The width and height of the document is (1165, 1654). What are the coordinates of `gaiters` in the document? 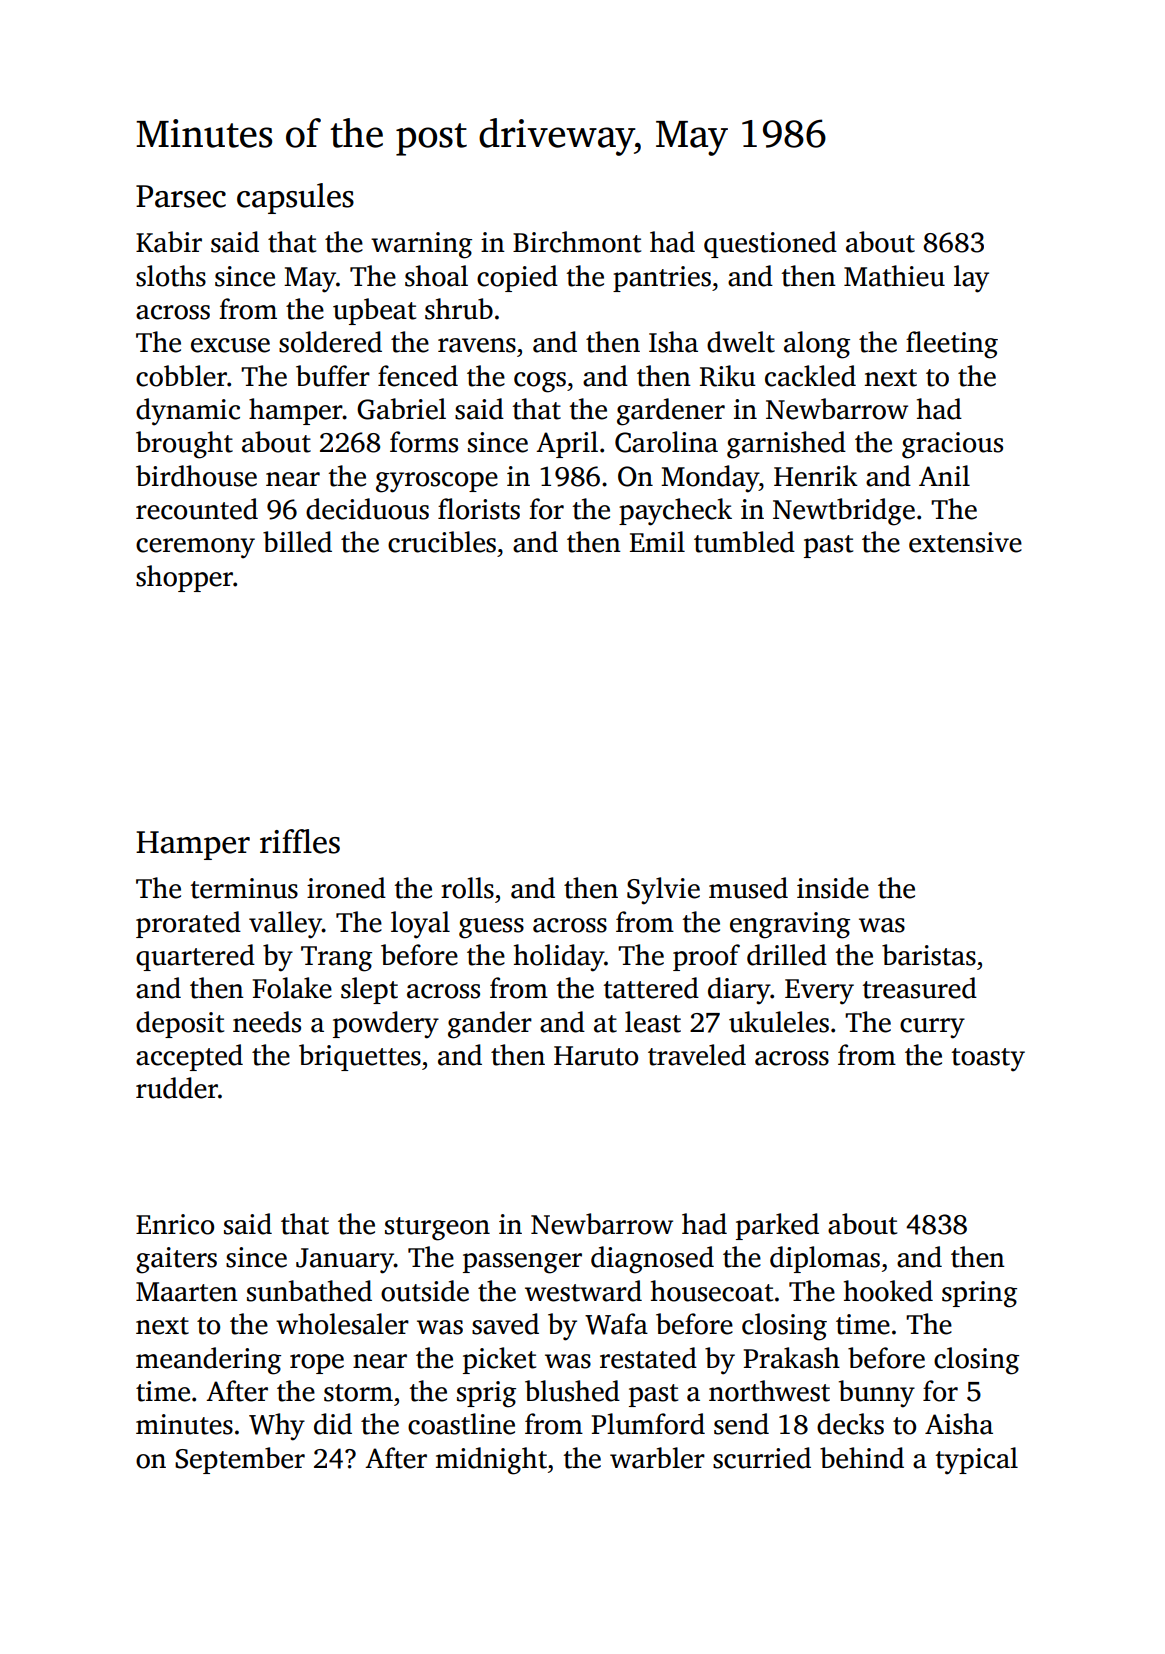 It's located at (176, 1260).
